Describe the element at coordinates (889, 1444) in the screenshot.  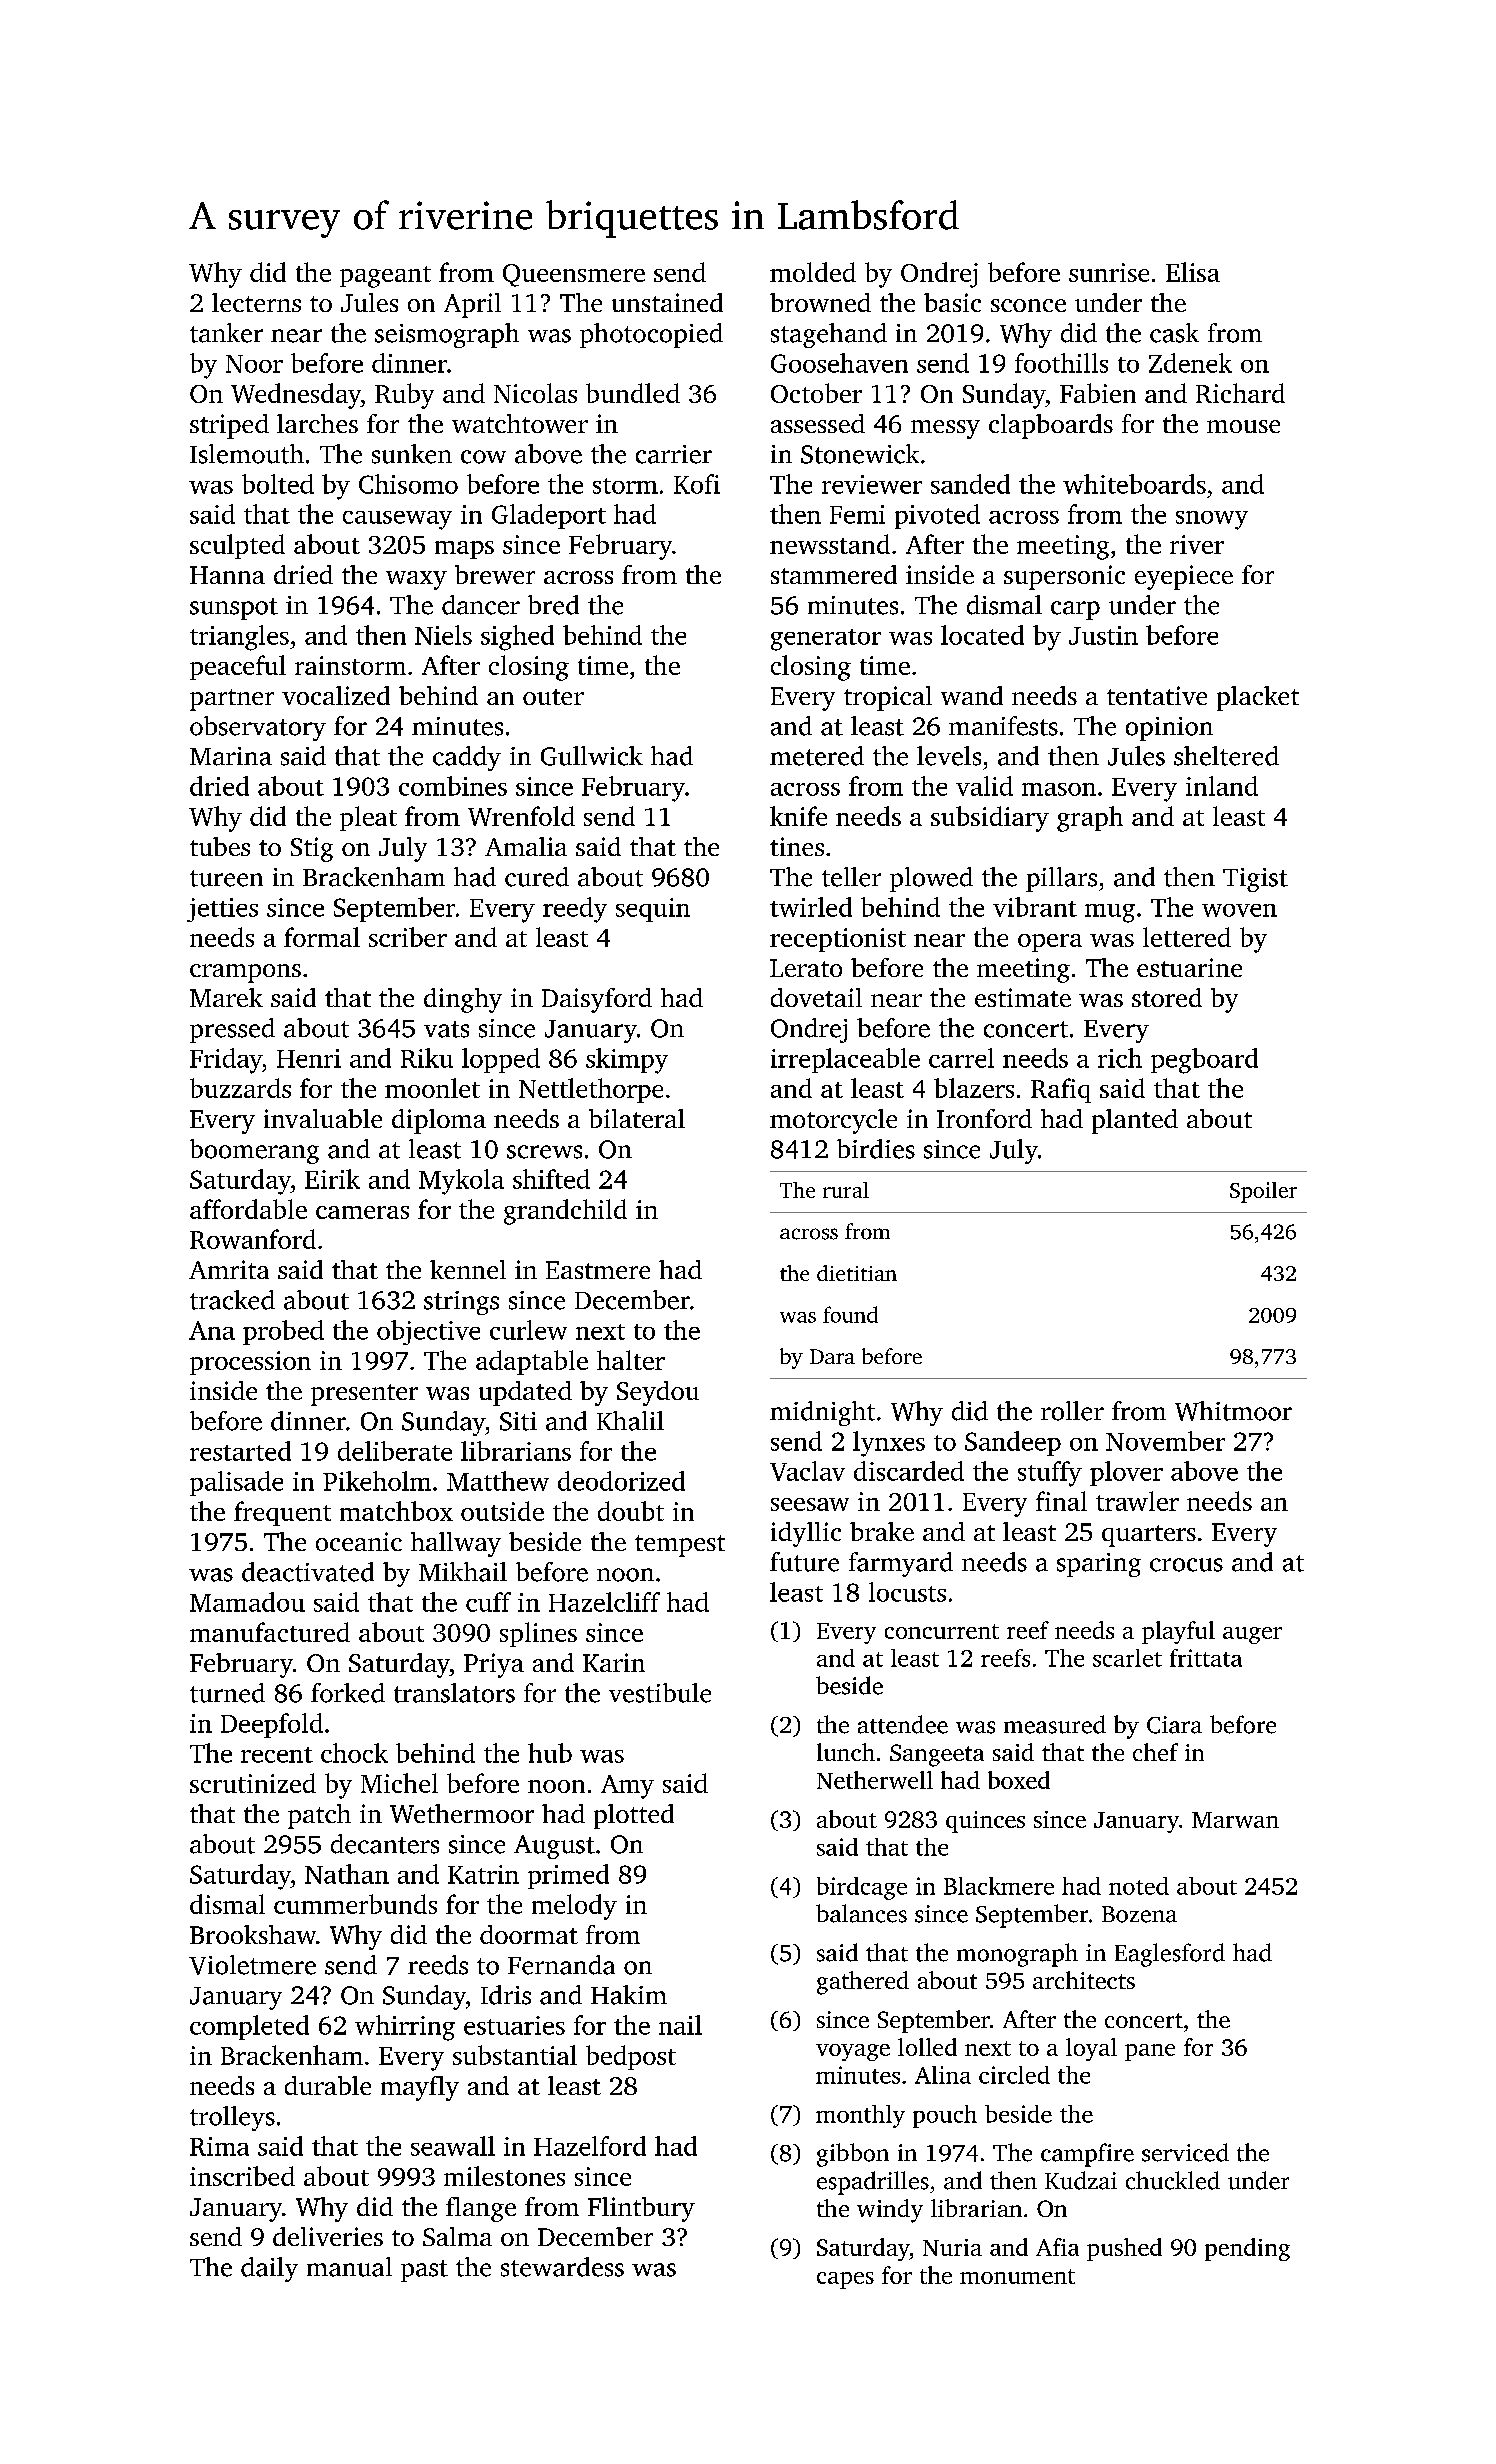
I see `lynxes` at that location.
